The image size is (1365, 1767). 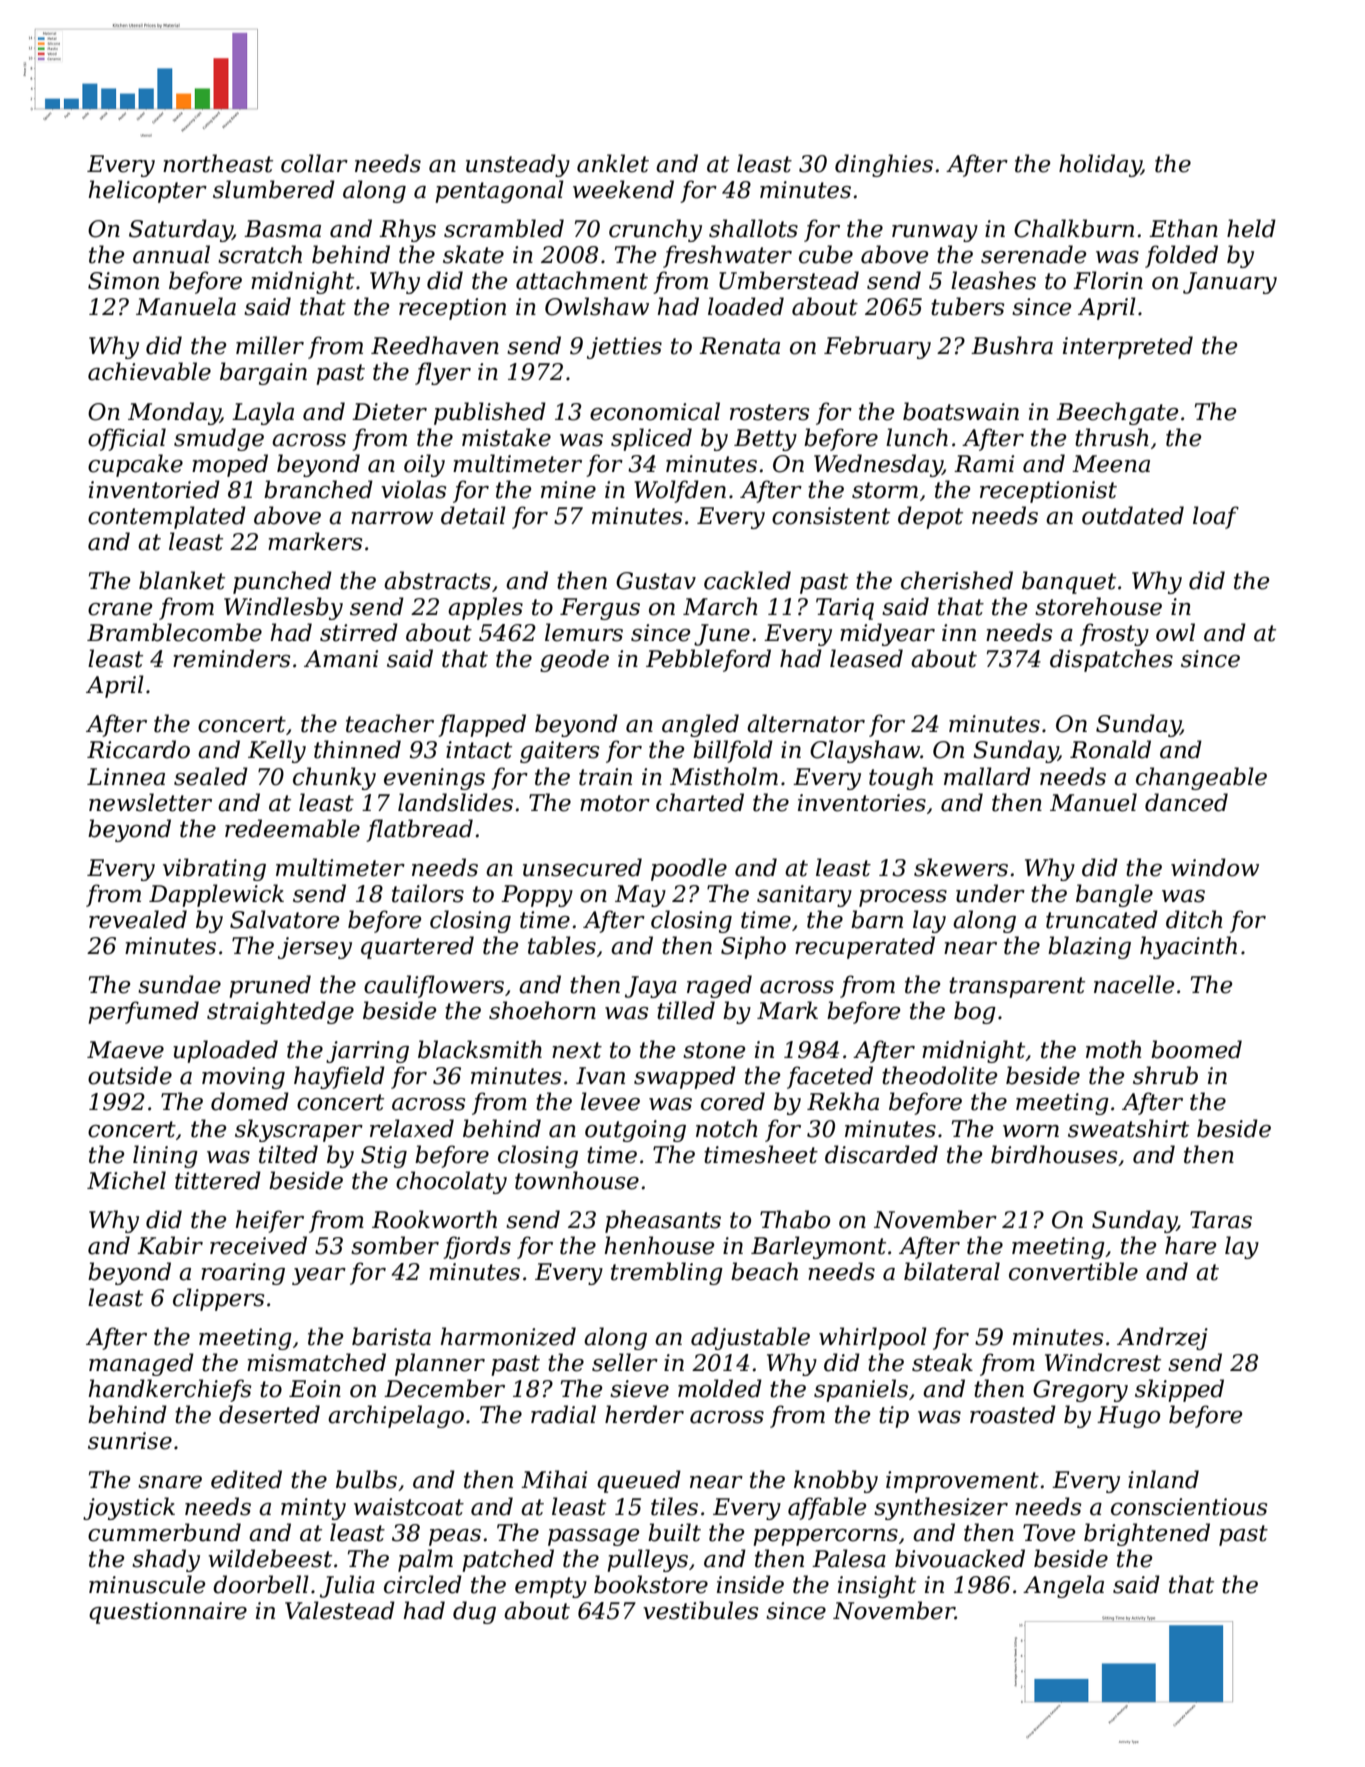 What do you see at coordinates (292, 828) in the screenshot?
I see `redeemable` at bounding box center [292, 828].
